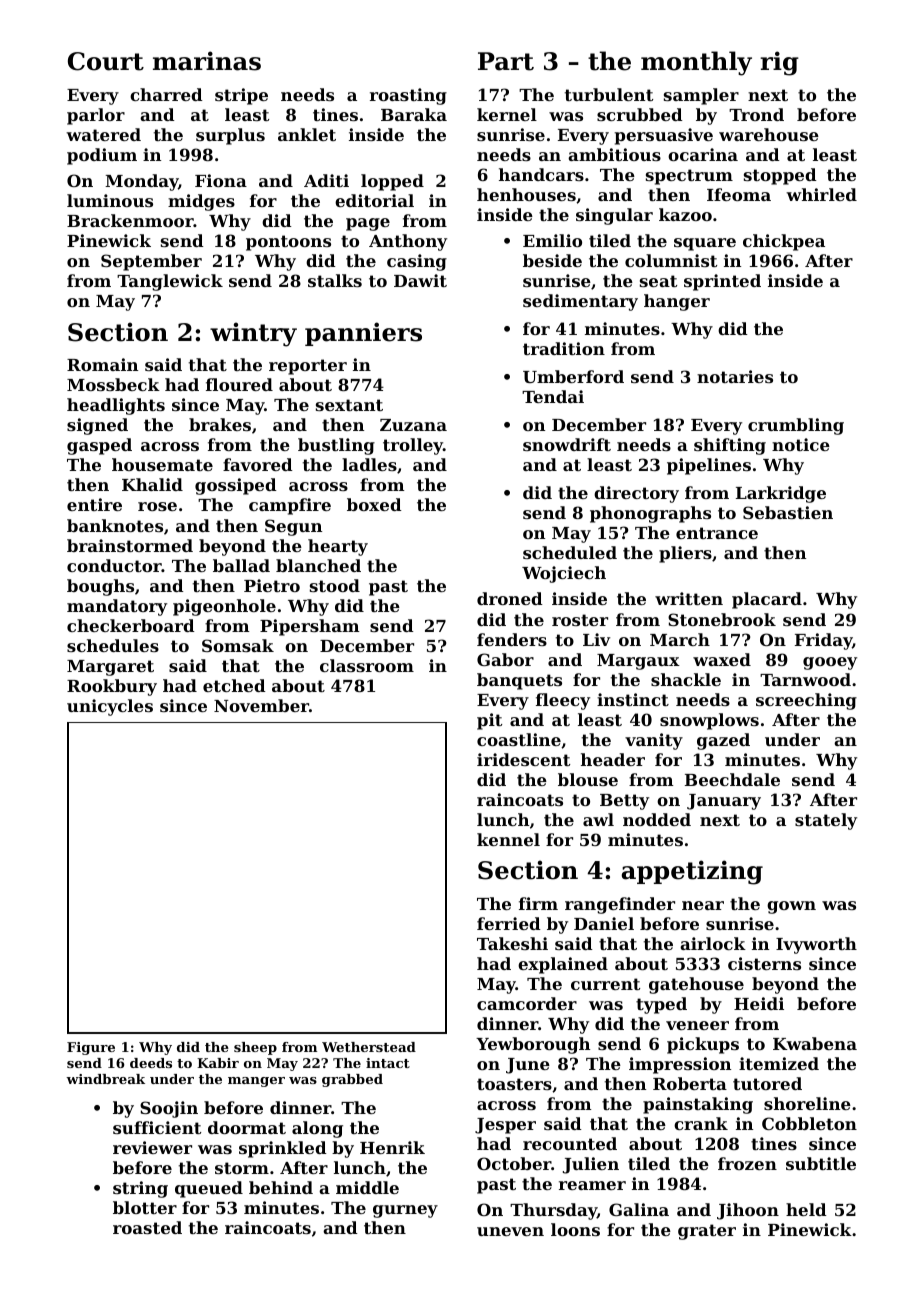  What do you see at coordinates (147, 1227) in the screenshot?
I see `roasted` at bounding box center [147, 1227].
